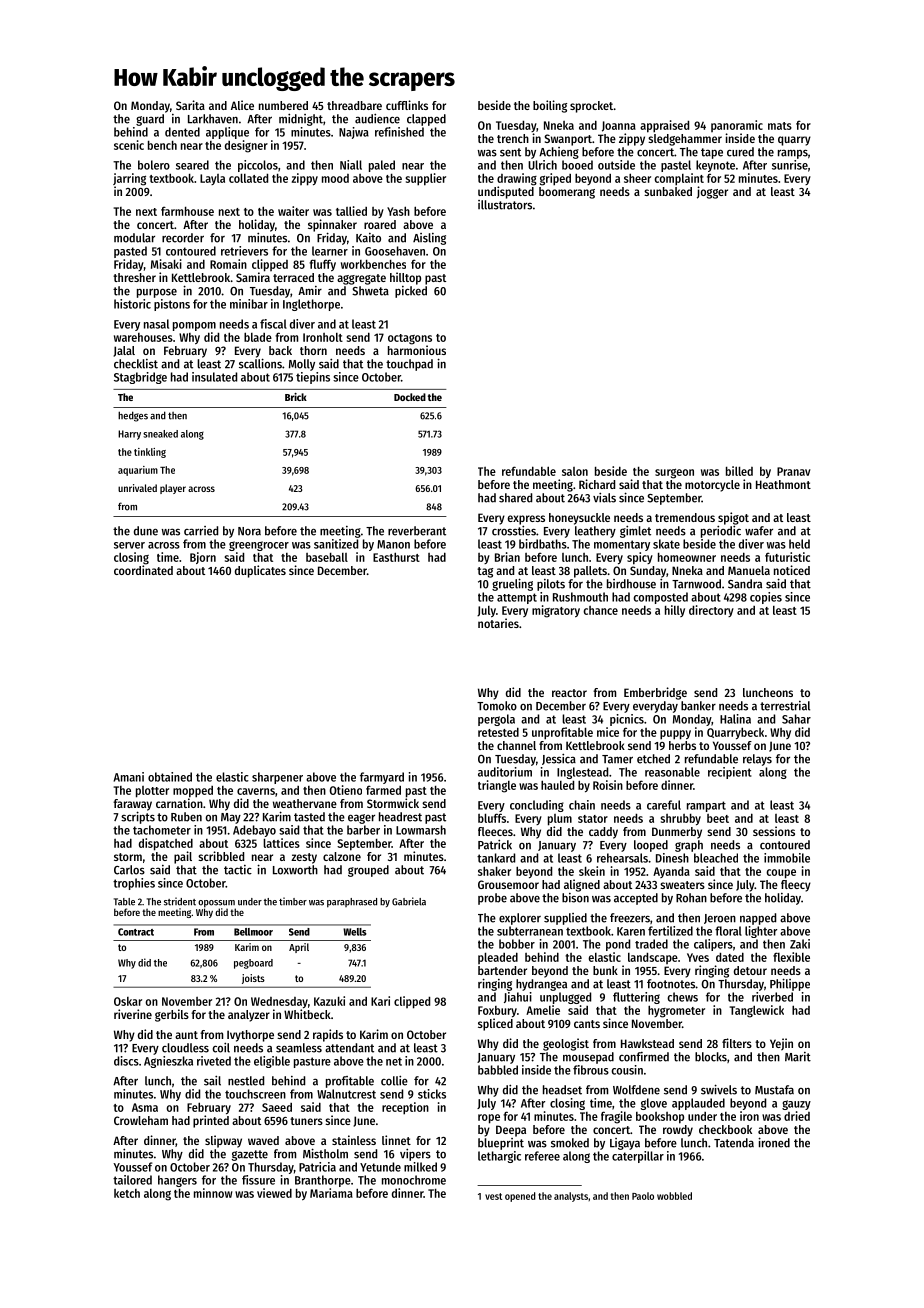 This image has height=1308, width=924. I want to click on puppy, so click(675, 735).
